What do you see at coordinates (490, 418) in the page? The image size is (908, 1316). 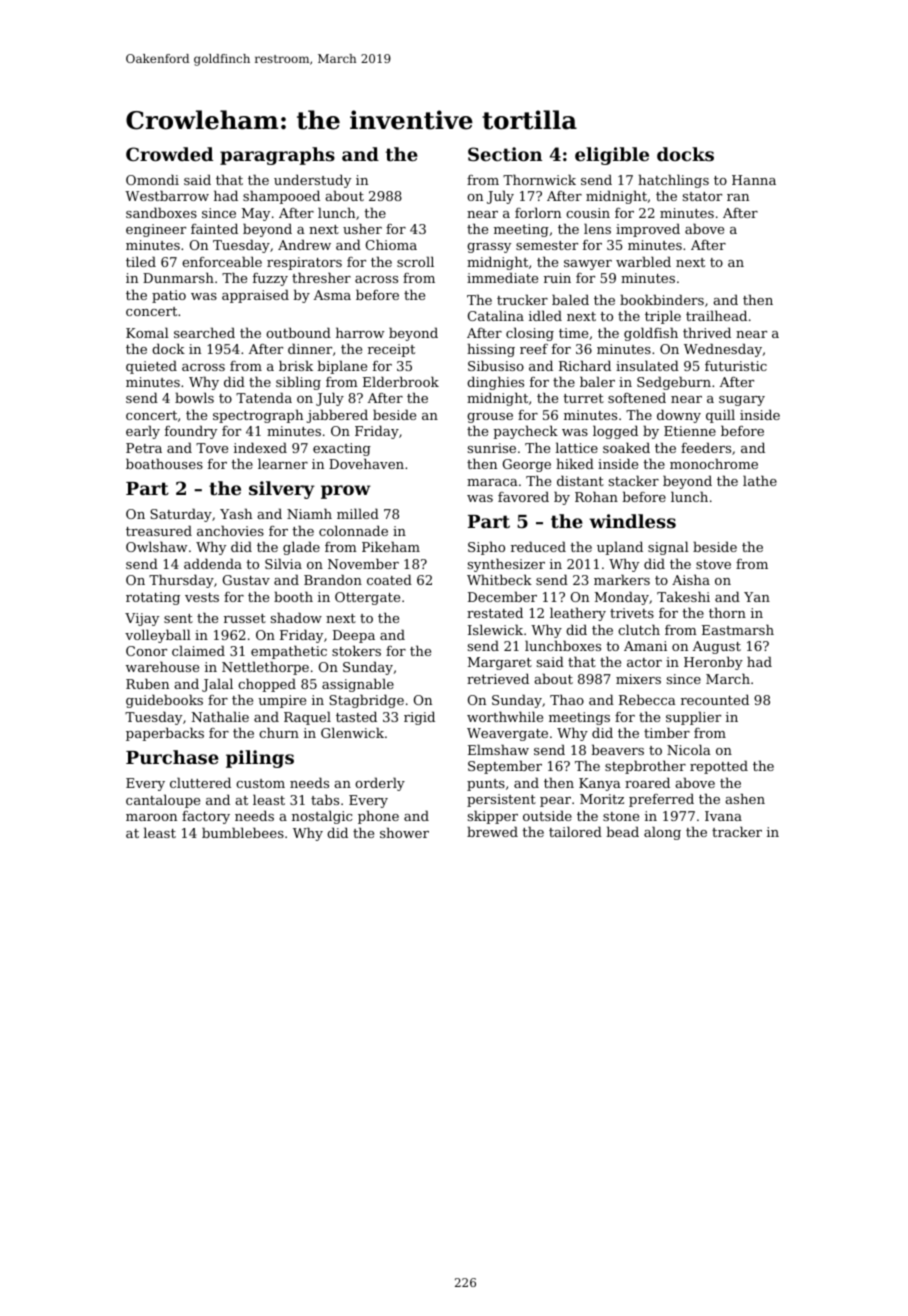 I see `grouse` at bounding box center [490, 418].
